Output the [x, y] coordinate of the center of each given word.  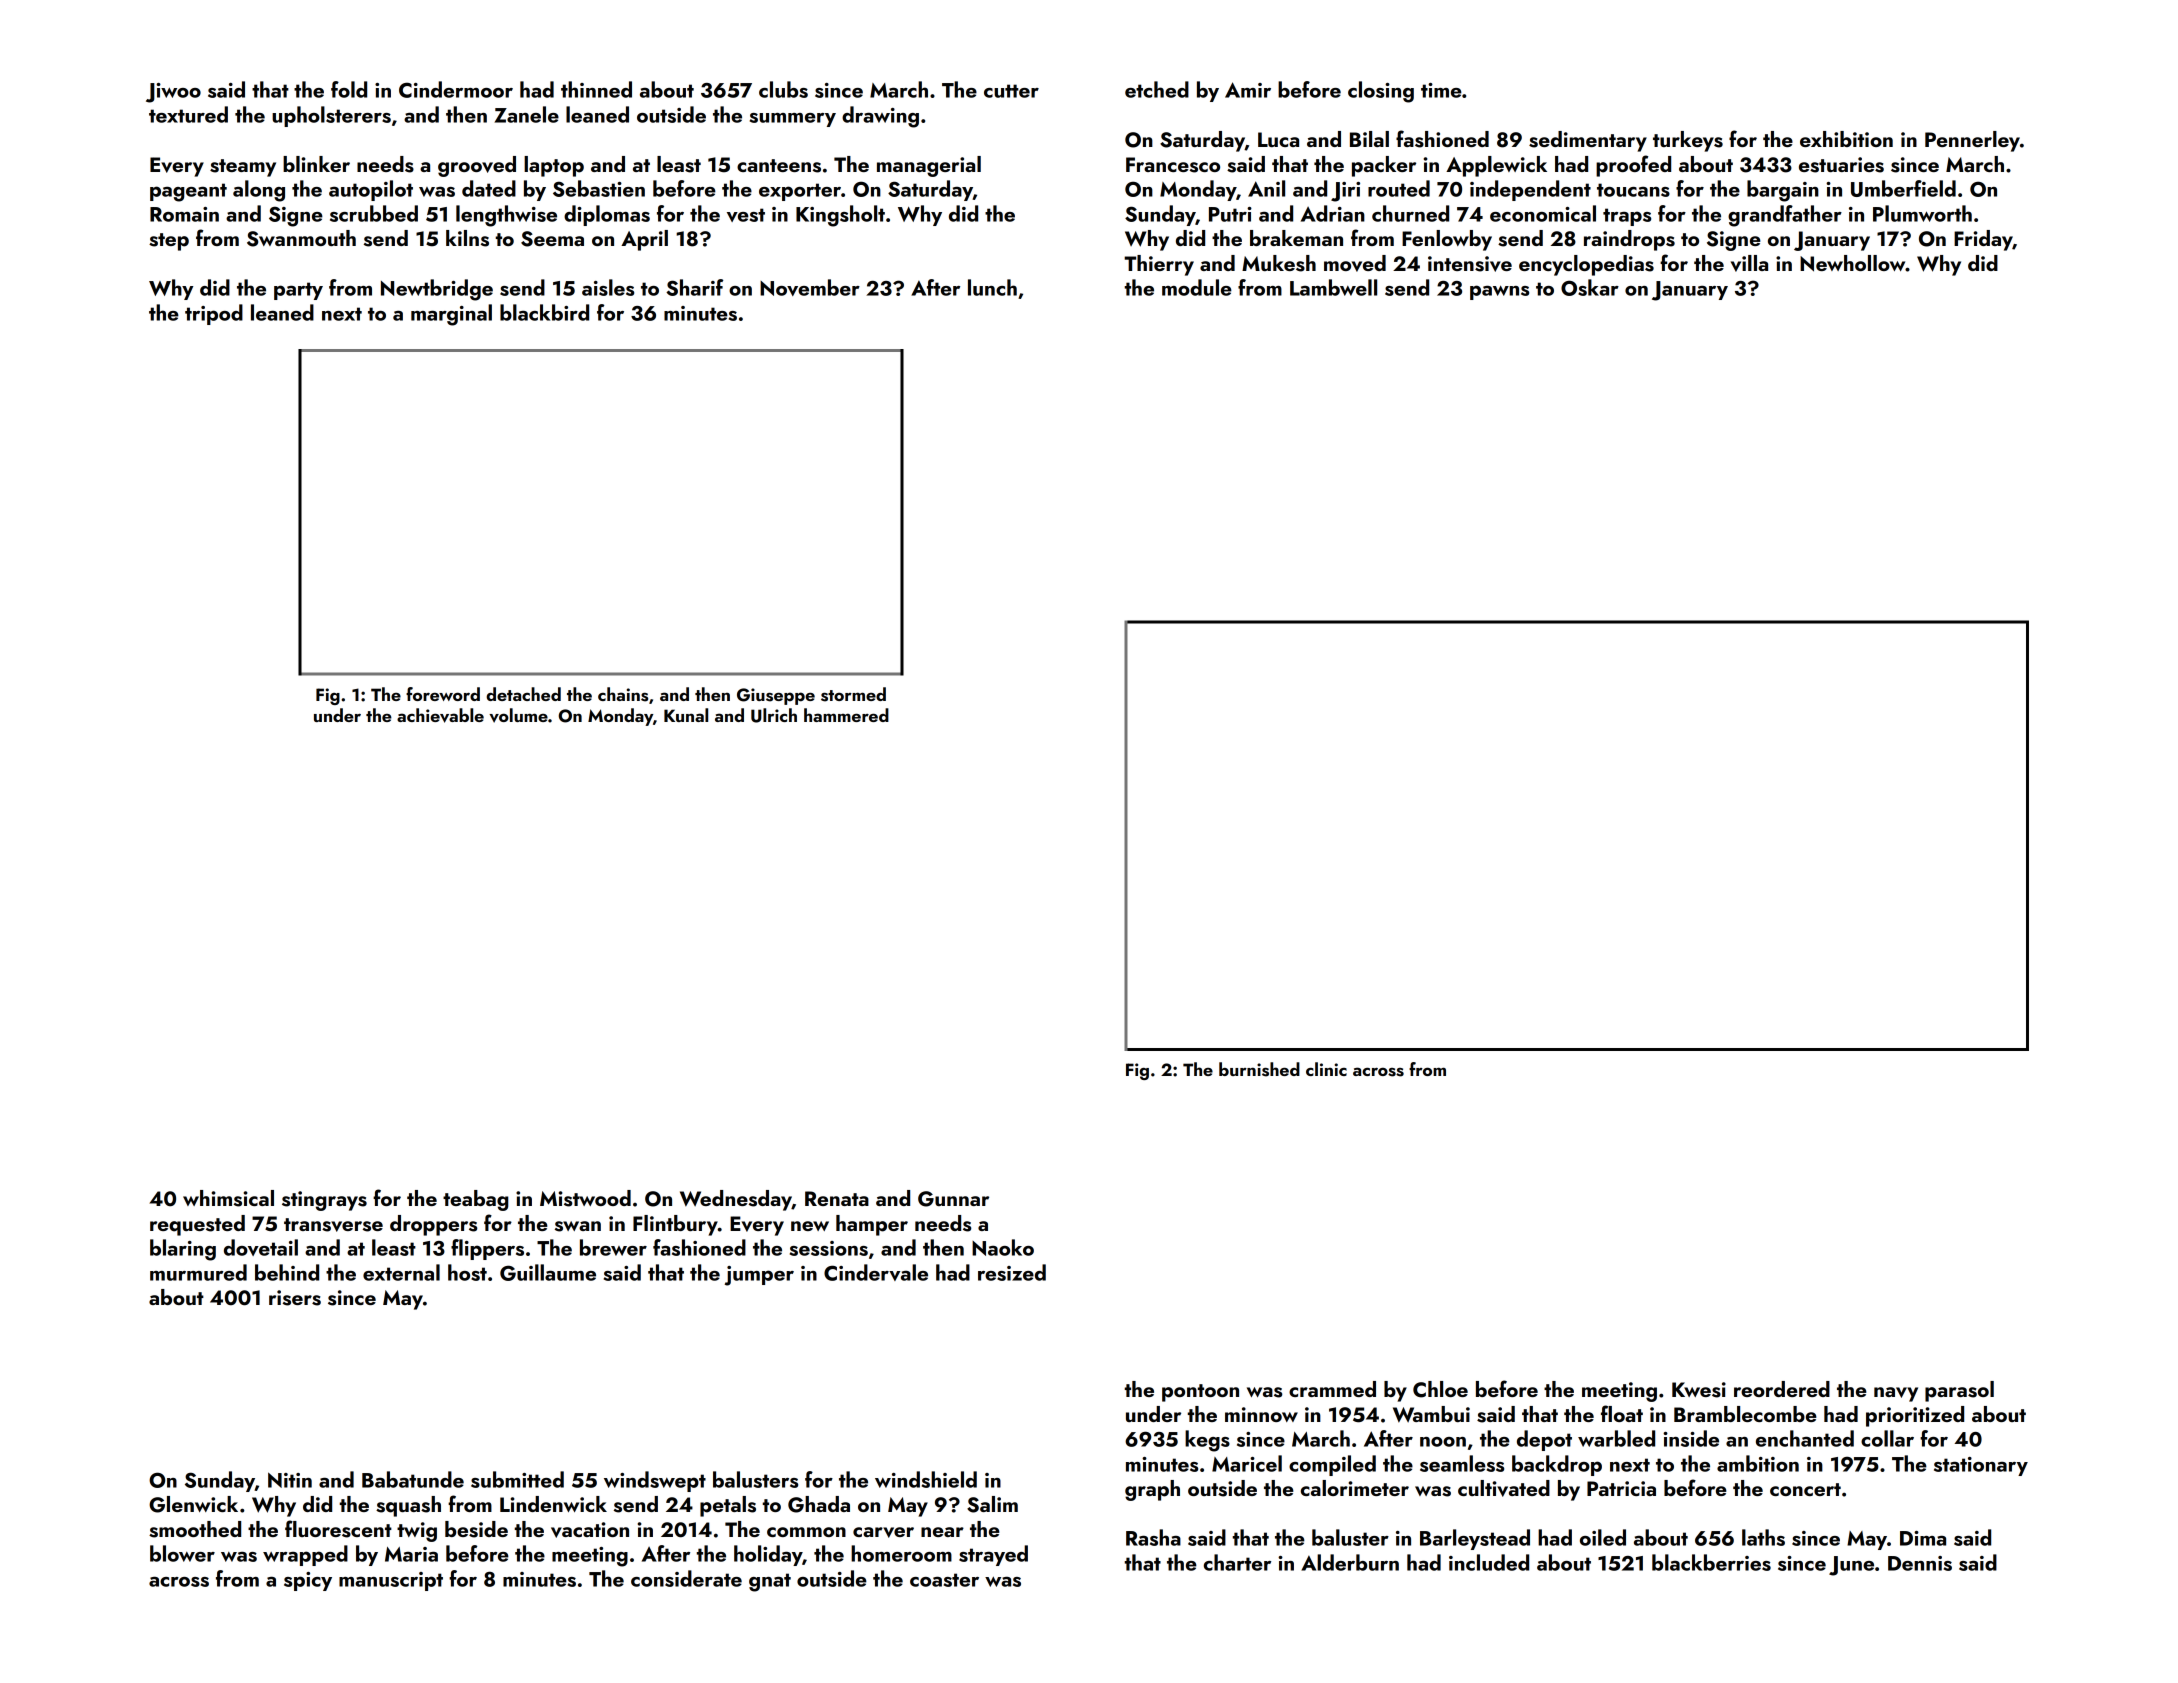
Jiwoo [173, 93]
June [1851, 1566]
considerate [686, 1578]
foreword [443, 694]
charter [1237, 1562]
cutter [1011, 91]
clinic [1326, 1069]
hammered [846, 715]
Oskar [1590, 287]
